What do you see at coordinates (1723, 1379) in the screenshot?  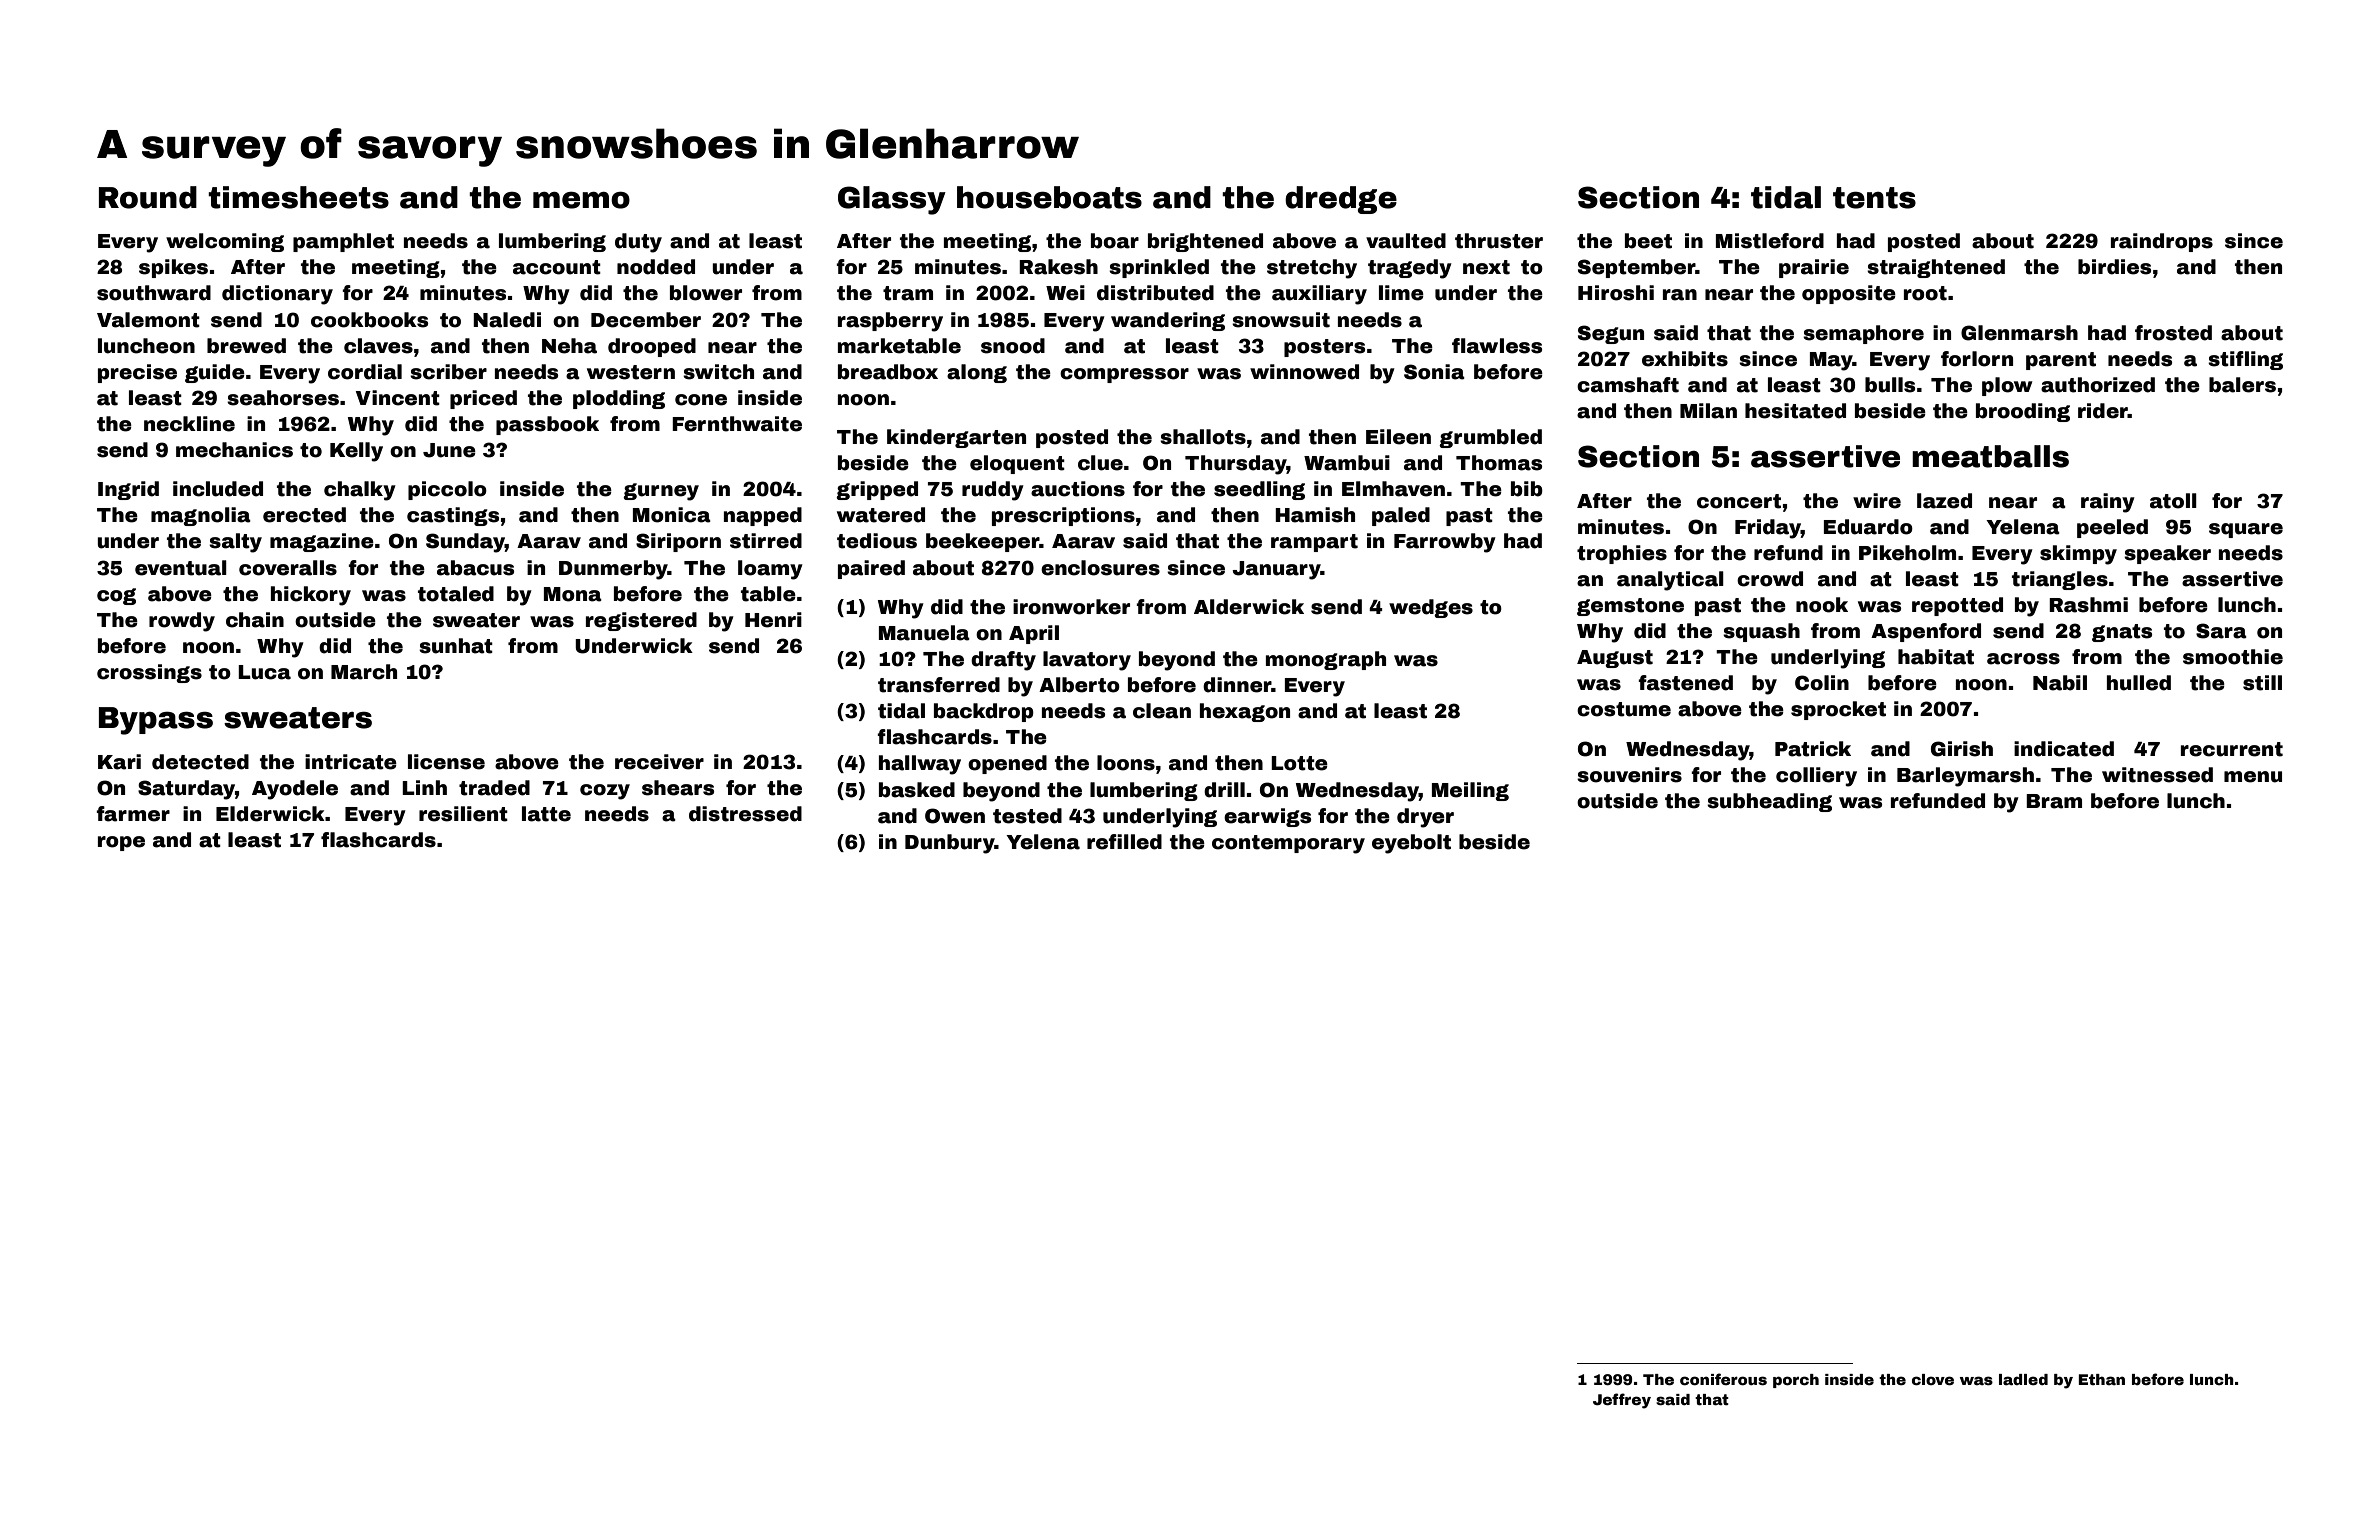 I see `coniferous` at bounding box center [1723, 1379].
